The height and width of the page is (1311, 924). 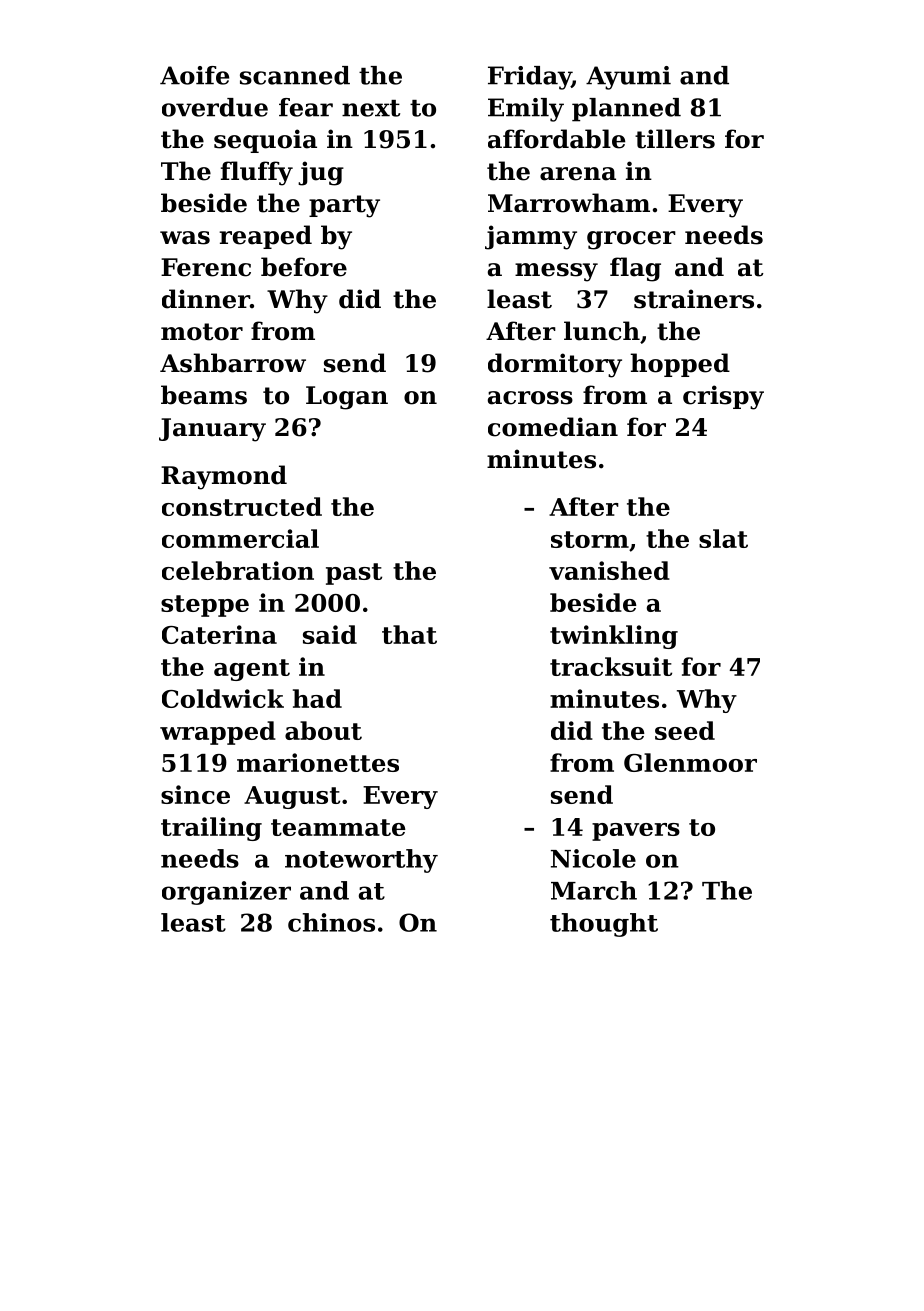 What do you see at coordinates (223, 698) in the page?
I see `Coldwick` at bounding box center [223, 698].
